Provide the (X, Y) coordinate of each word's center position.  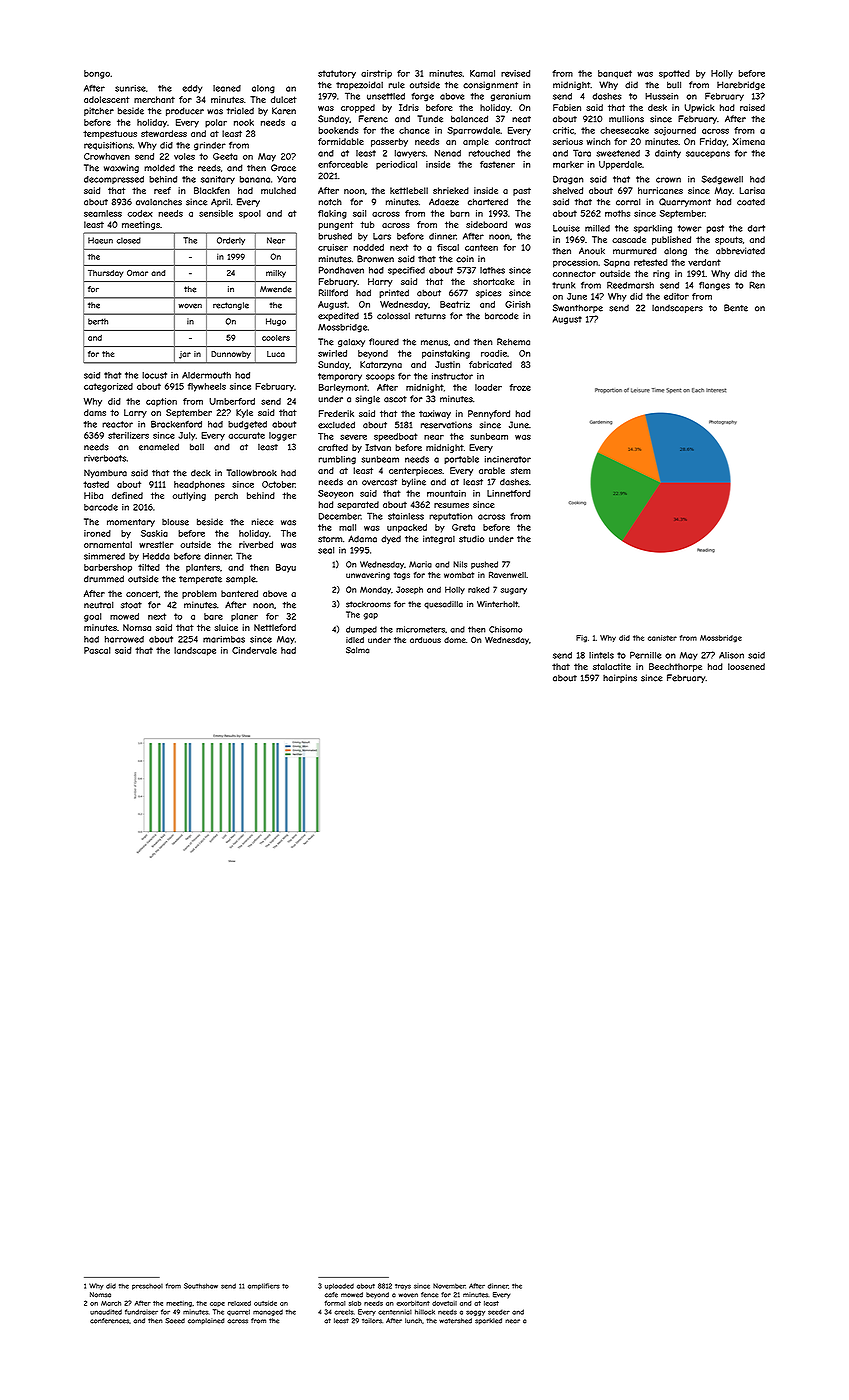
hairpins (620, 678)
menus (434, 343)
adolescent (107, 99)
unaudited (106, 1312)
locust (154, 375)
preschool (147, 1287)
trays (403, 1287)
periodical (396, 165)
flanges (714, 286)
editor (676, 296)
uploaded (339, 1286)
